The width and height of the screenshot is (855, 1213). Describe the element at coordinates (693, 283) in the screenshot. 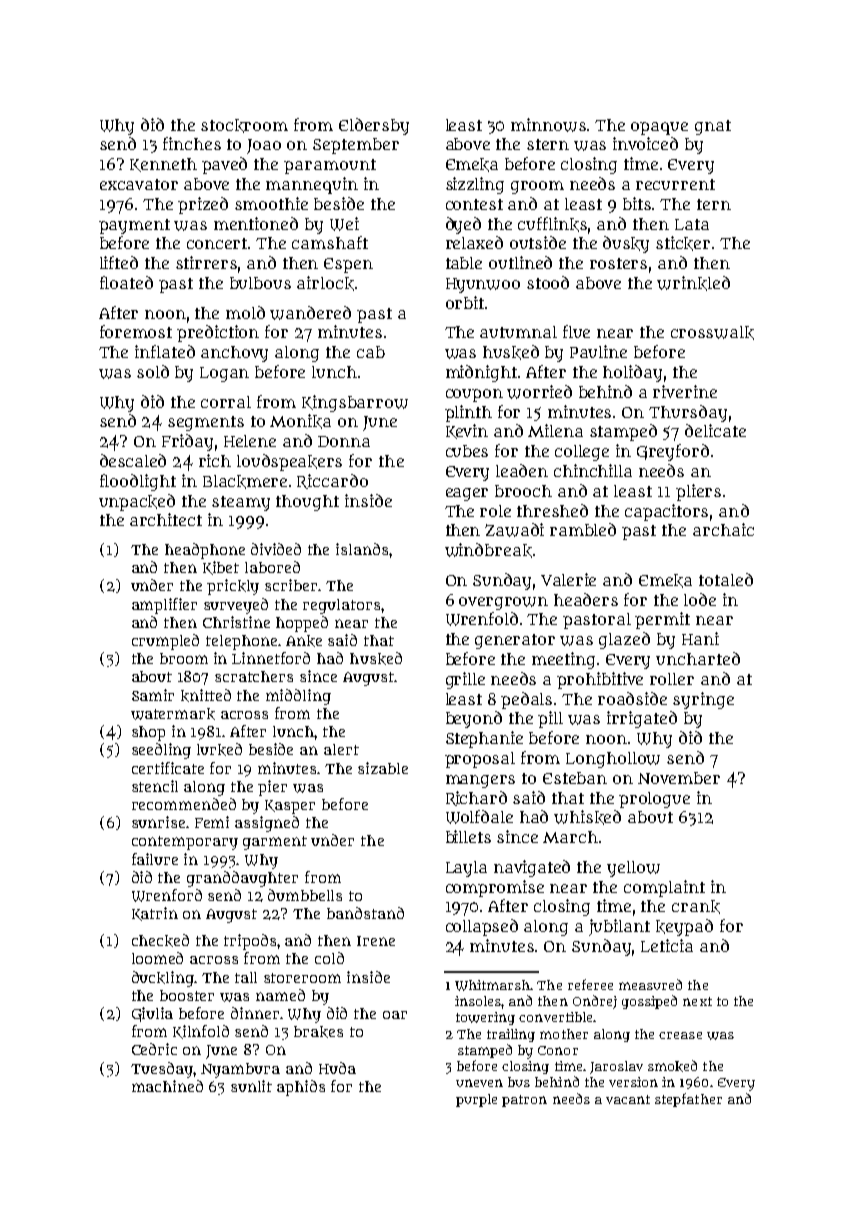

I see `wrinkled` at that location.
